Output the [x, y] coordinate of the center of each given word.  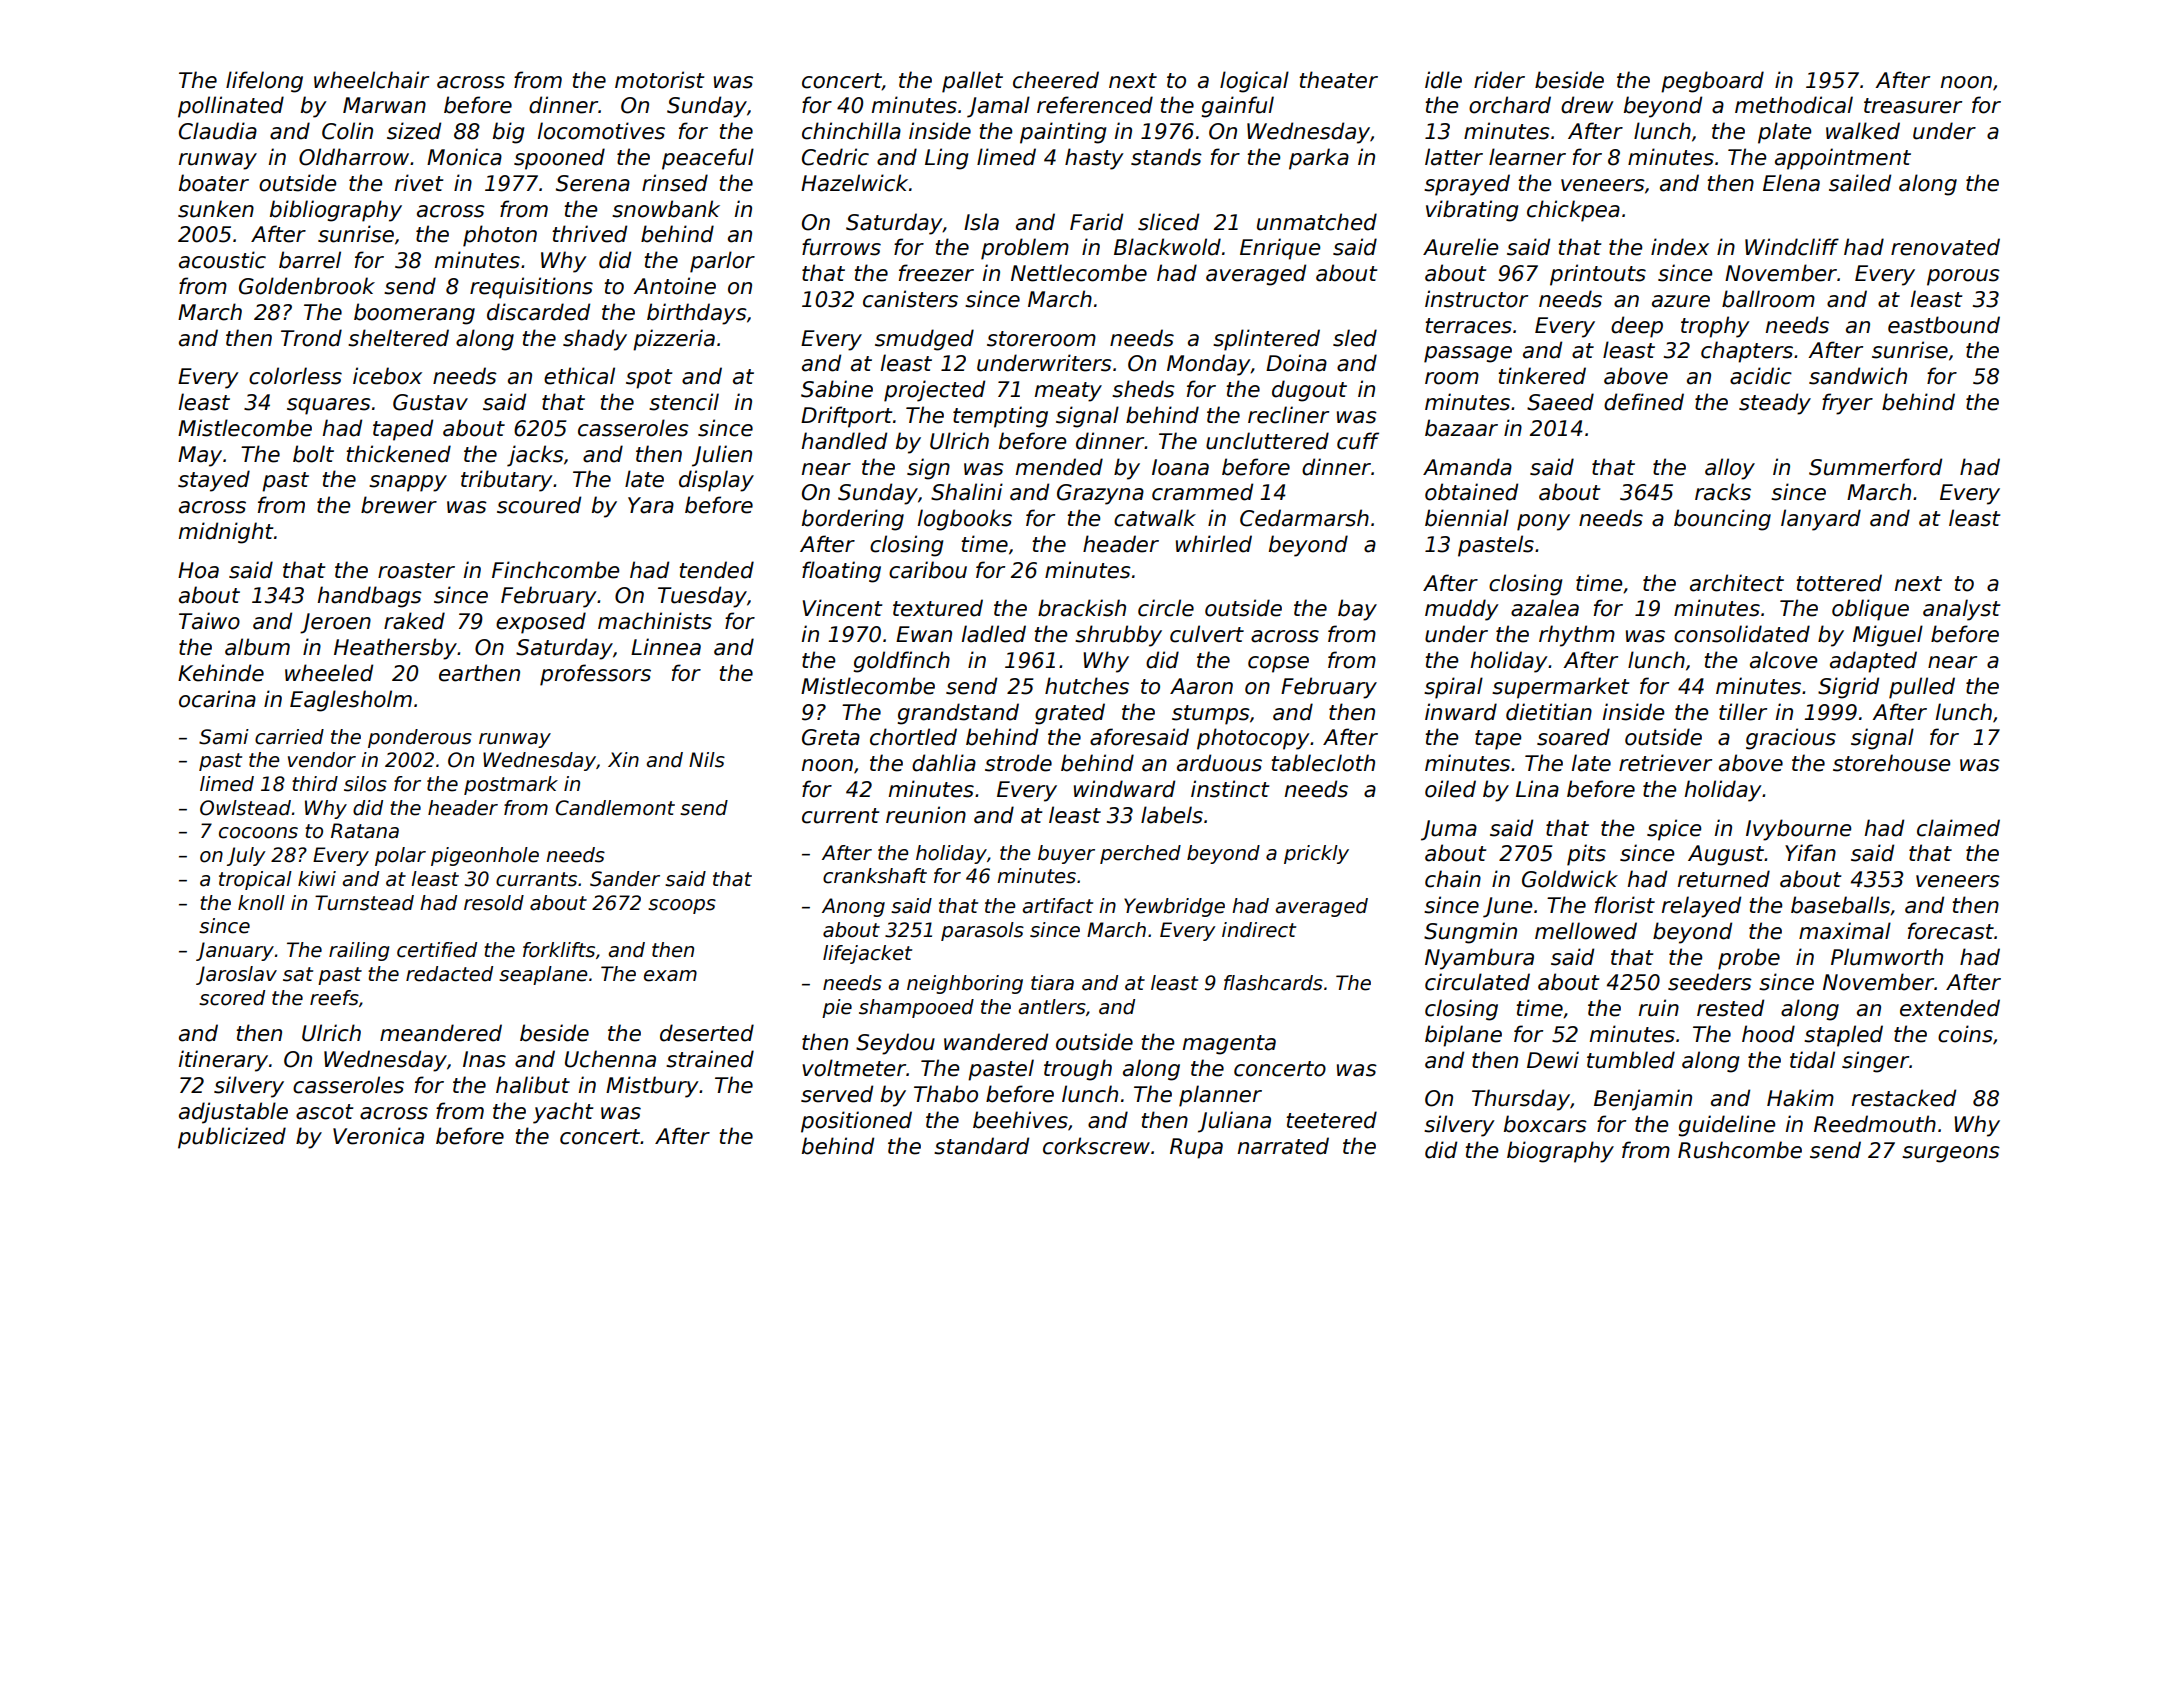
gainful [1237, 107]
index [1680, 247]
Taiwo [209, 621]
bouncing [1722, 520]
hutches [1087, 686]
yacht [563, 1113]
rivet [419, 183]
